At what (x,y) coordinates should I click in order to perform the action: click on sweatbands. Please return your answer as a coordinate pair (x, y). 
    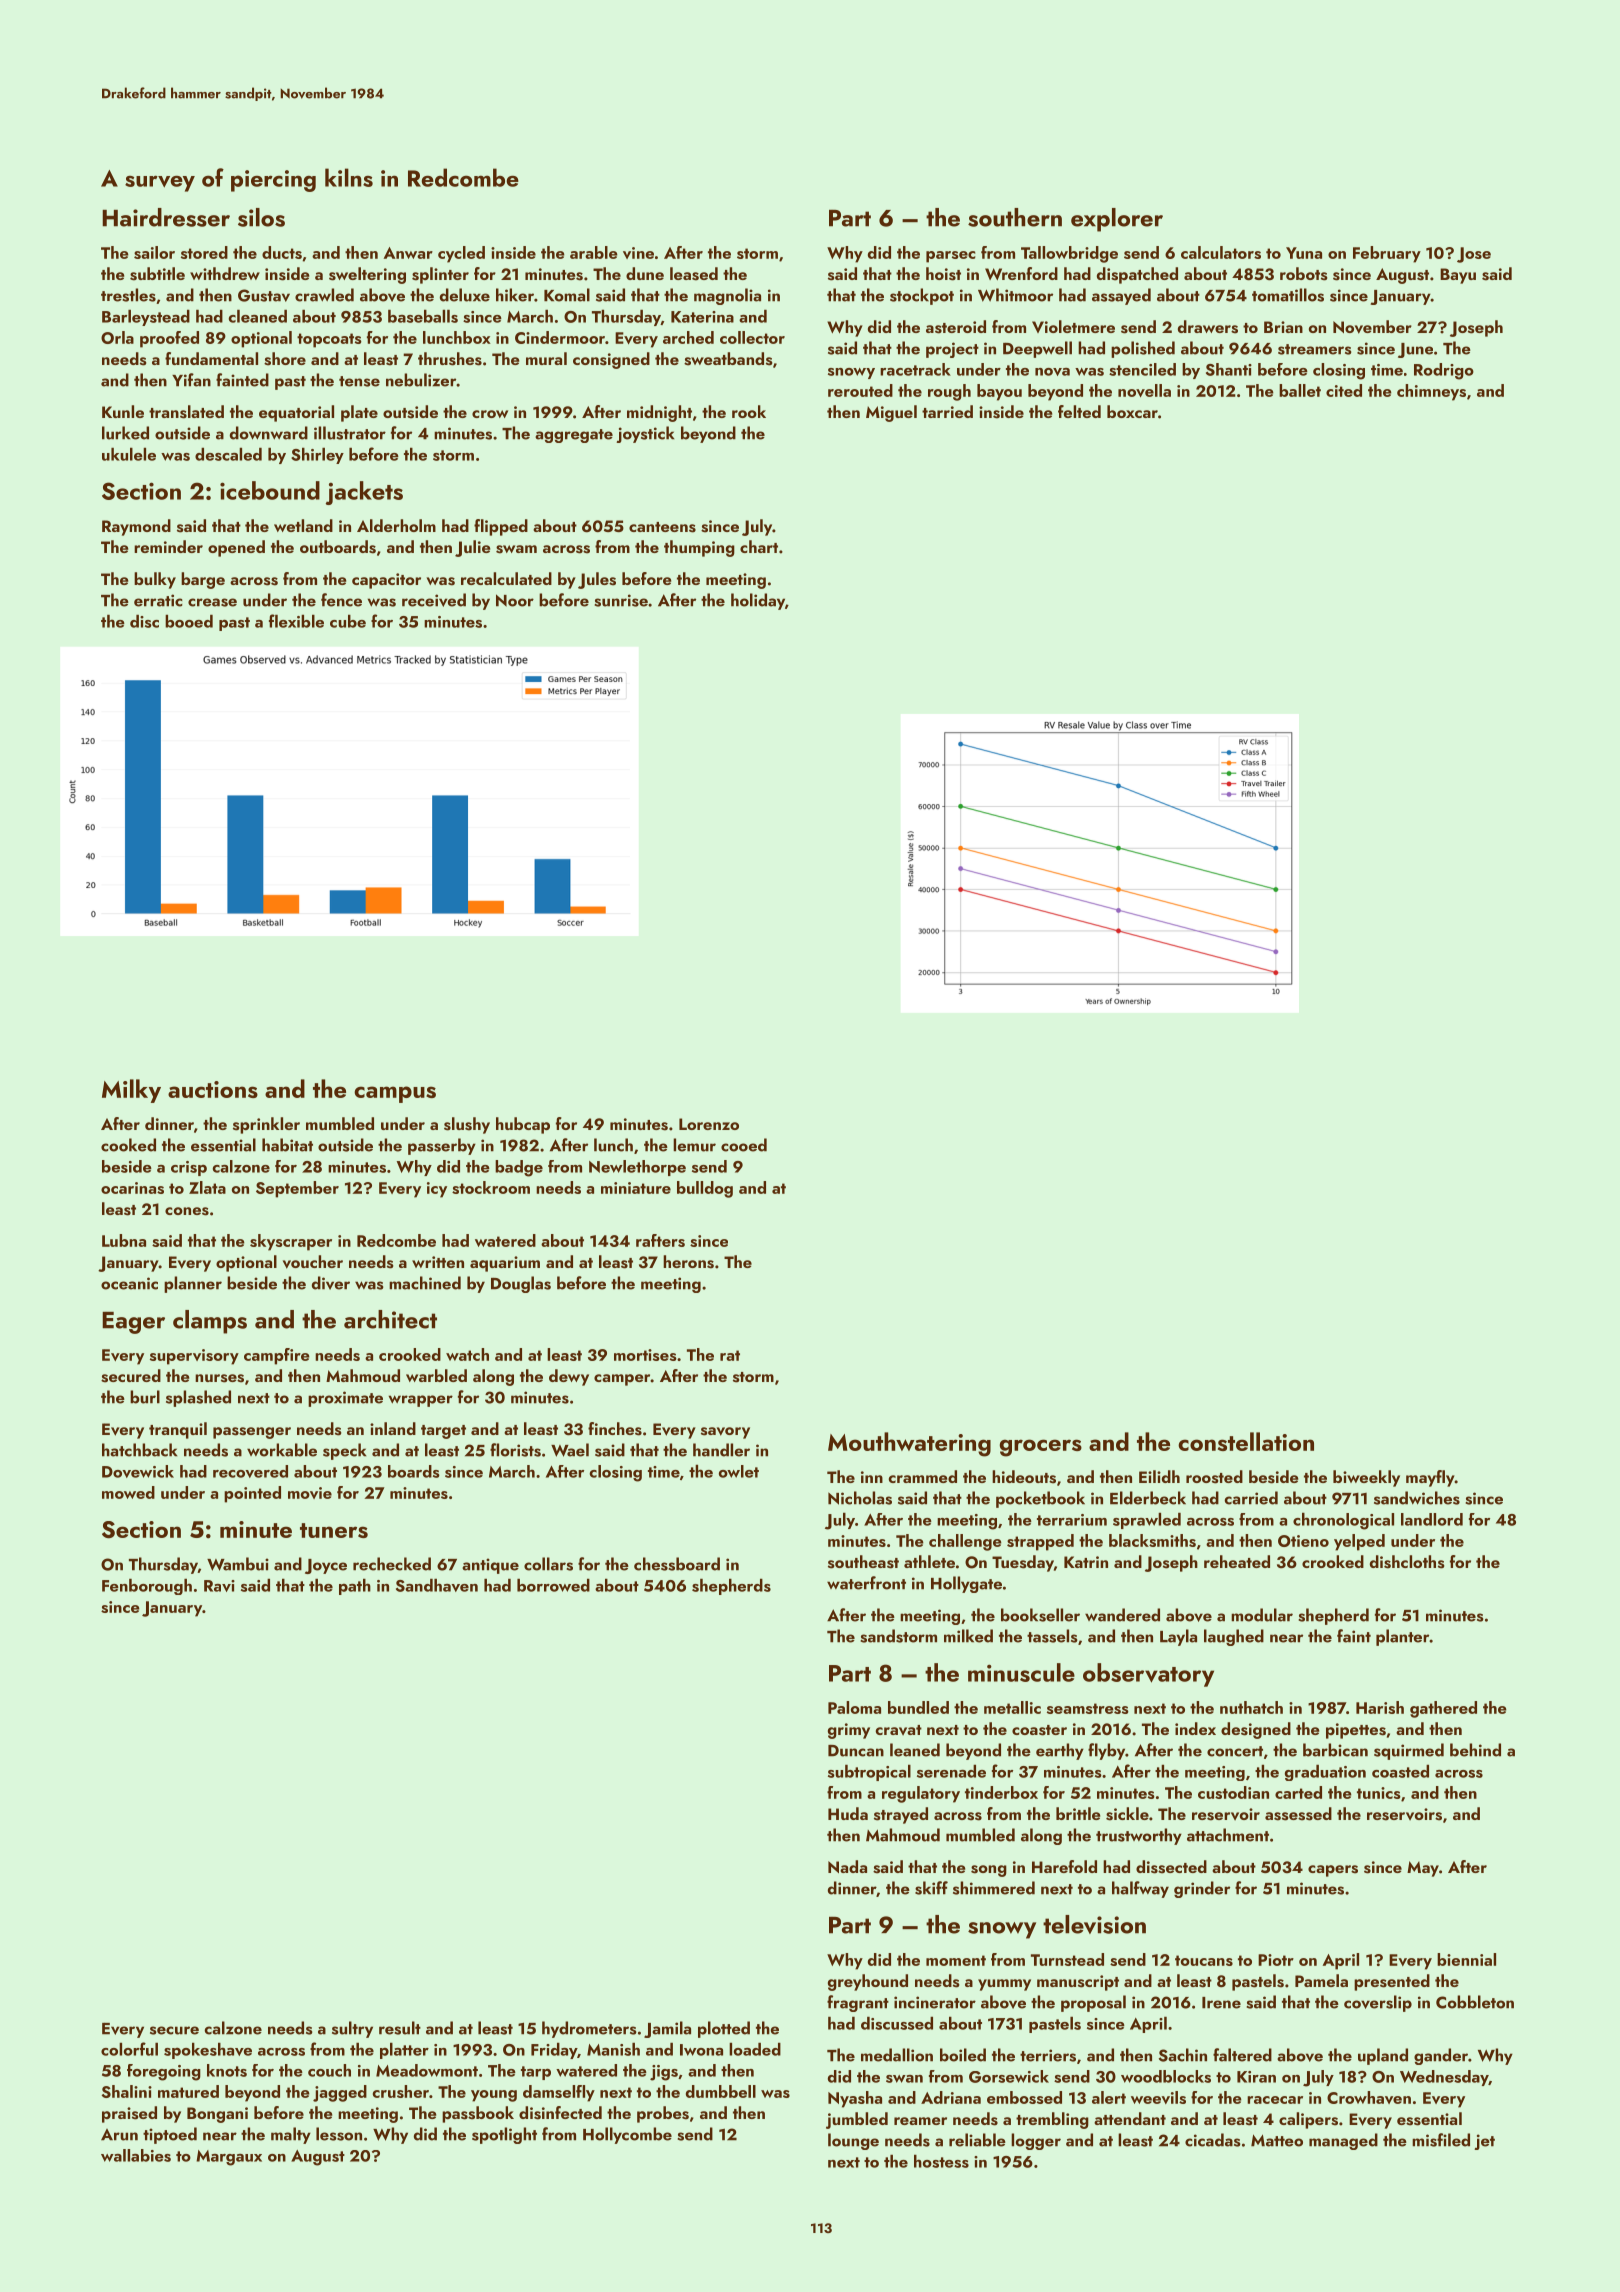
    Looking at the image, I should click on (728, 359).
